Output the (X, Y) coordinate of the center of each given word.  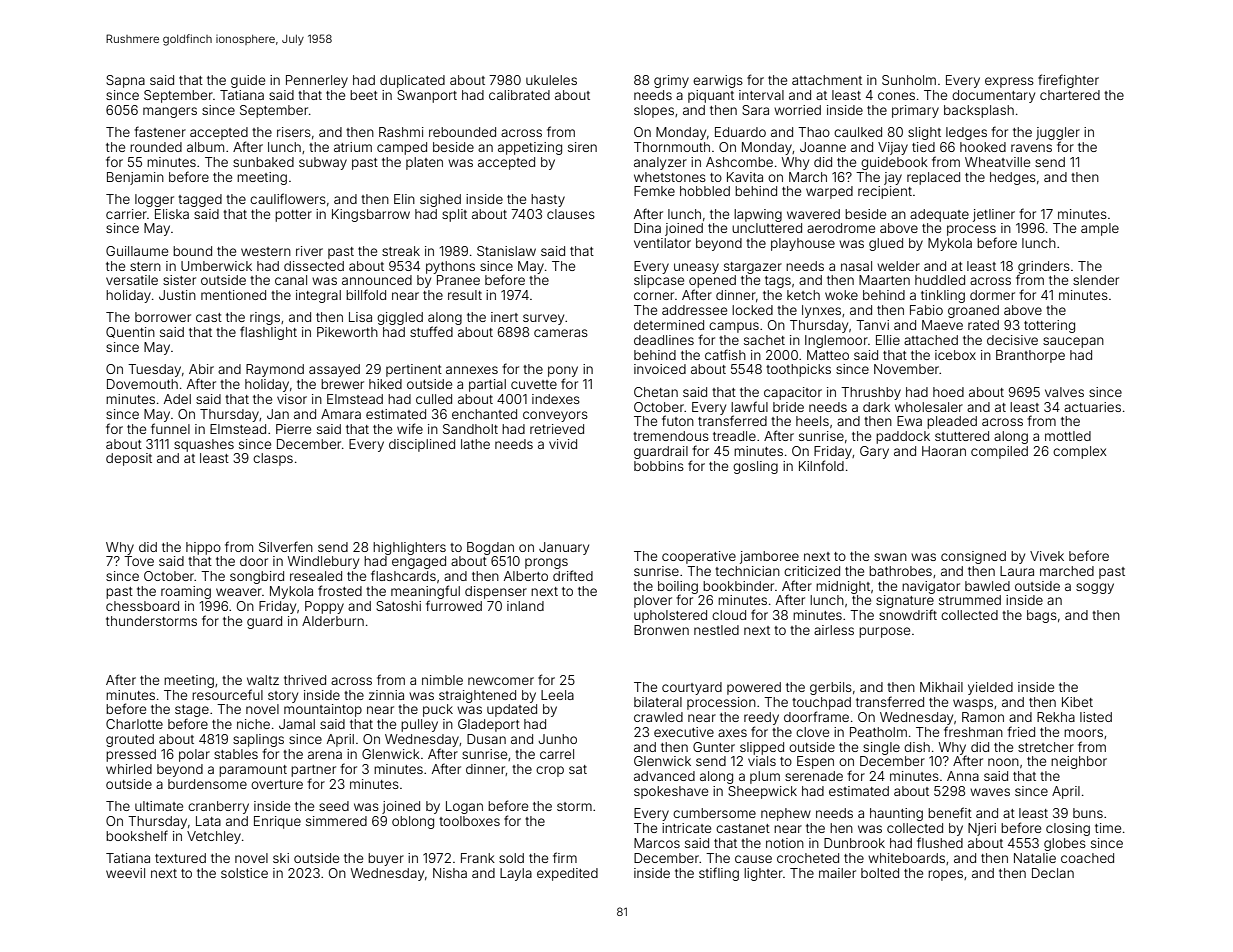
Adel (177, 399)
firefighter (1068, 81)
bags (1042, 616)
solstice (244, 873)
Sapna (125, 81)
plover (653, 601)
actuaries (1092, 407)
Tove (139, 561)
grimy (671, 81)
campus (734, 327)
